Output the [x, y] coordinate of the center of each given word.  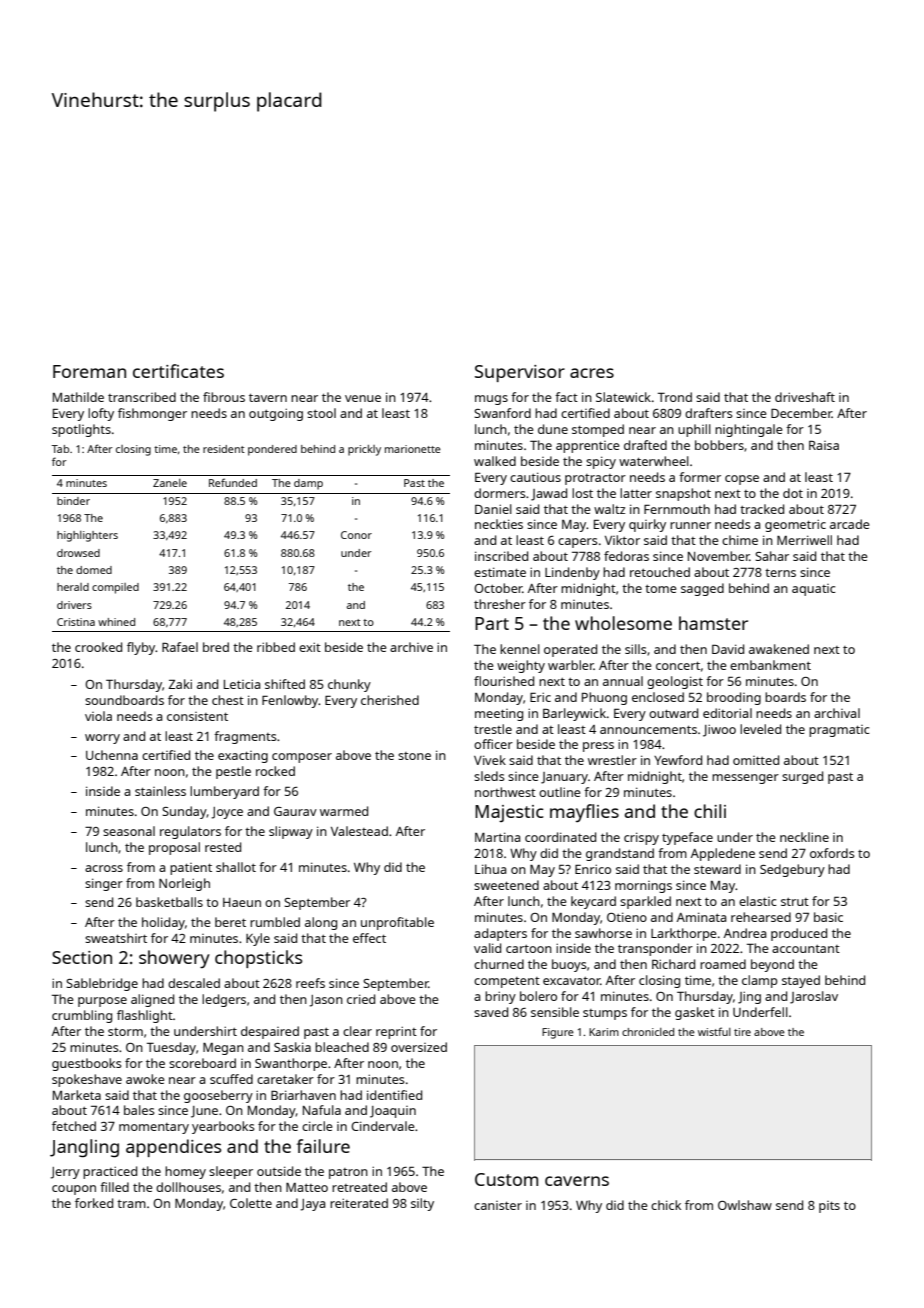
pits [829, 1207]
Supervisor [520, 373]
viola [98, 716]
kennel [520, 649]
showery [174, 959]
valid [487, 948]
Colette [251, 1203]
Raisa [824, 445]
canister [498, 1205]
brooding [734, 698]
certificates [178, 371]
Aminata [701, 917]
